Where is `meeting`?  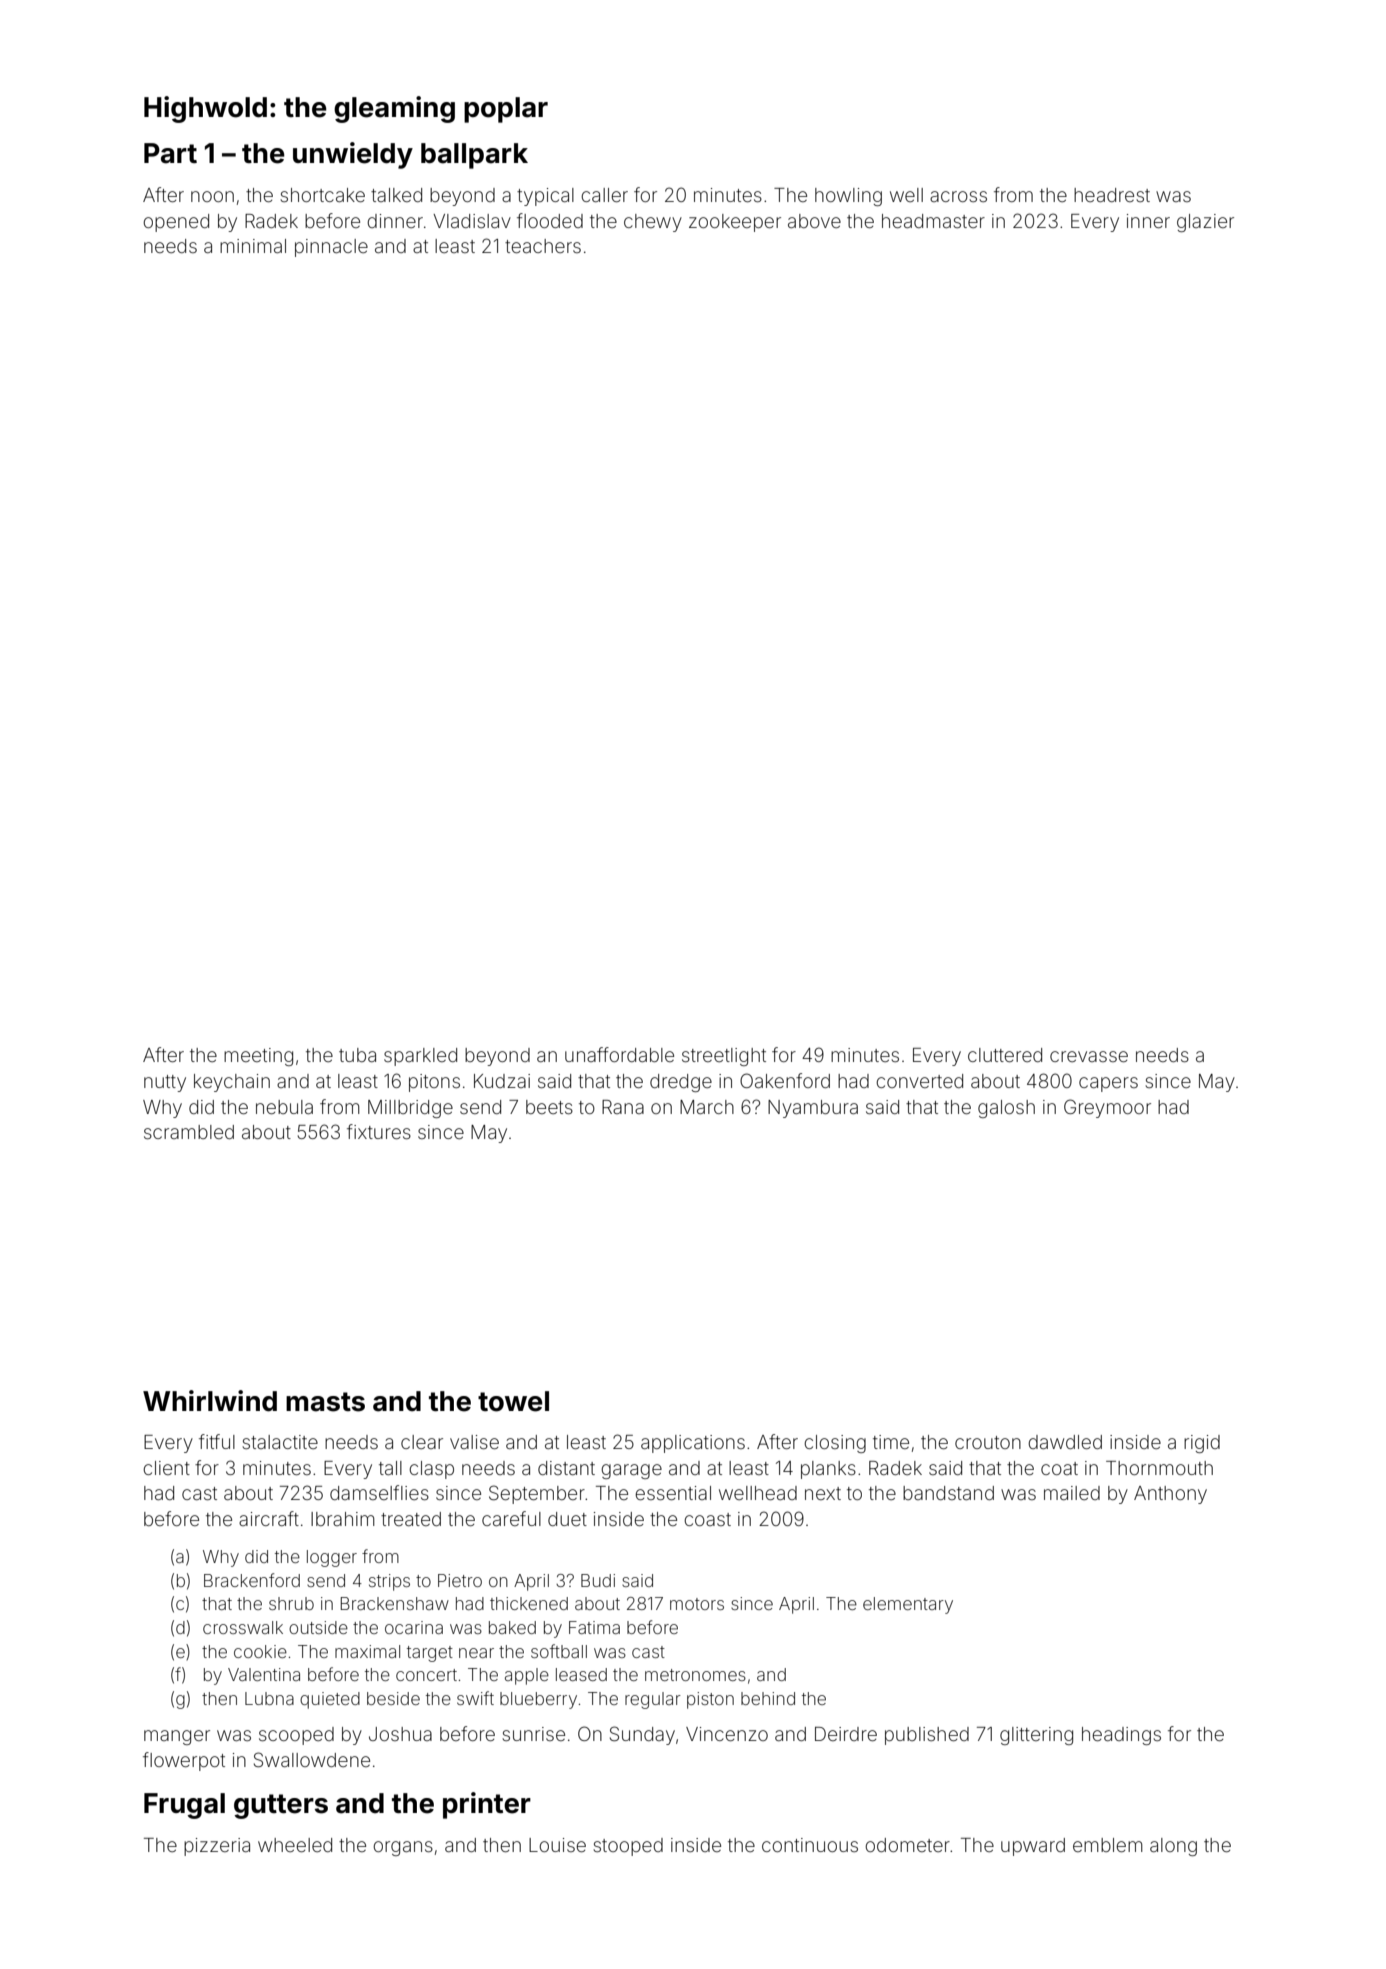 meeting is located at coordinates (258, 1057).
